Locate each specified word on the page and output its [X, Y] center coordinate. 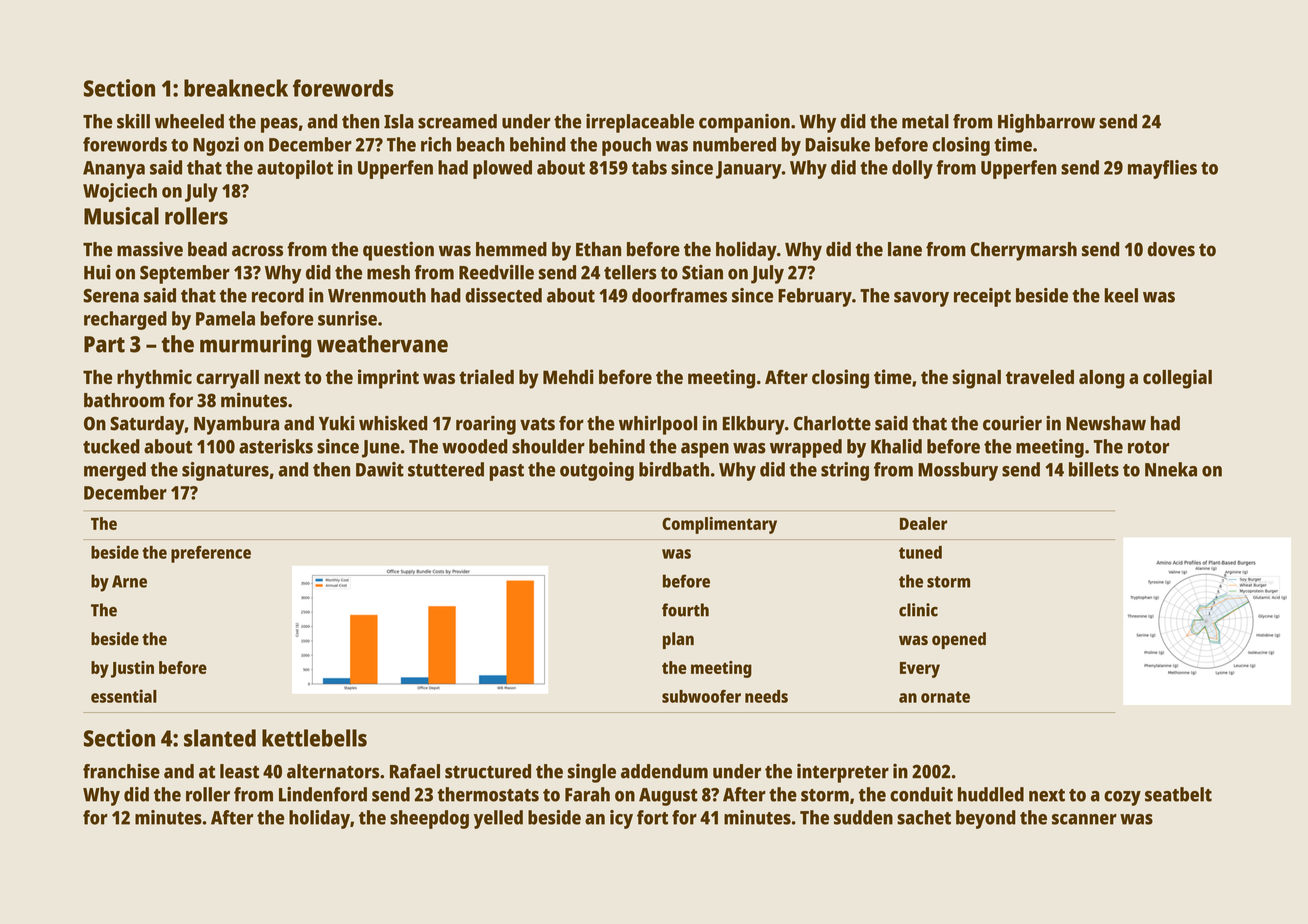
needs [766, 696]
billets [1094, 469]
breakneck [236, 88]
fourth [685, 610]
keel [1121, 295]
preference [211, 554]
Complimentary [719, 525]
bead [207, 249]
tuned [920, 552]
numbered [734, 144]
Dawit [380, 469]
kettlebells [314, 738]
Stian [702, 272]
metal [925, 121]
